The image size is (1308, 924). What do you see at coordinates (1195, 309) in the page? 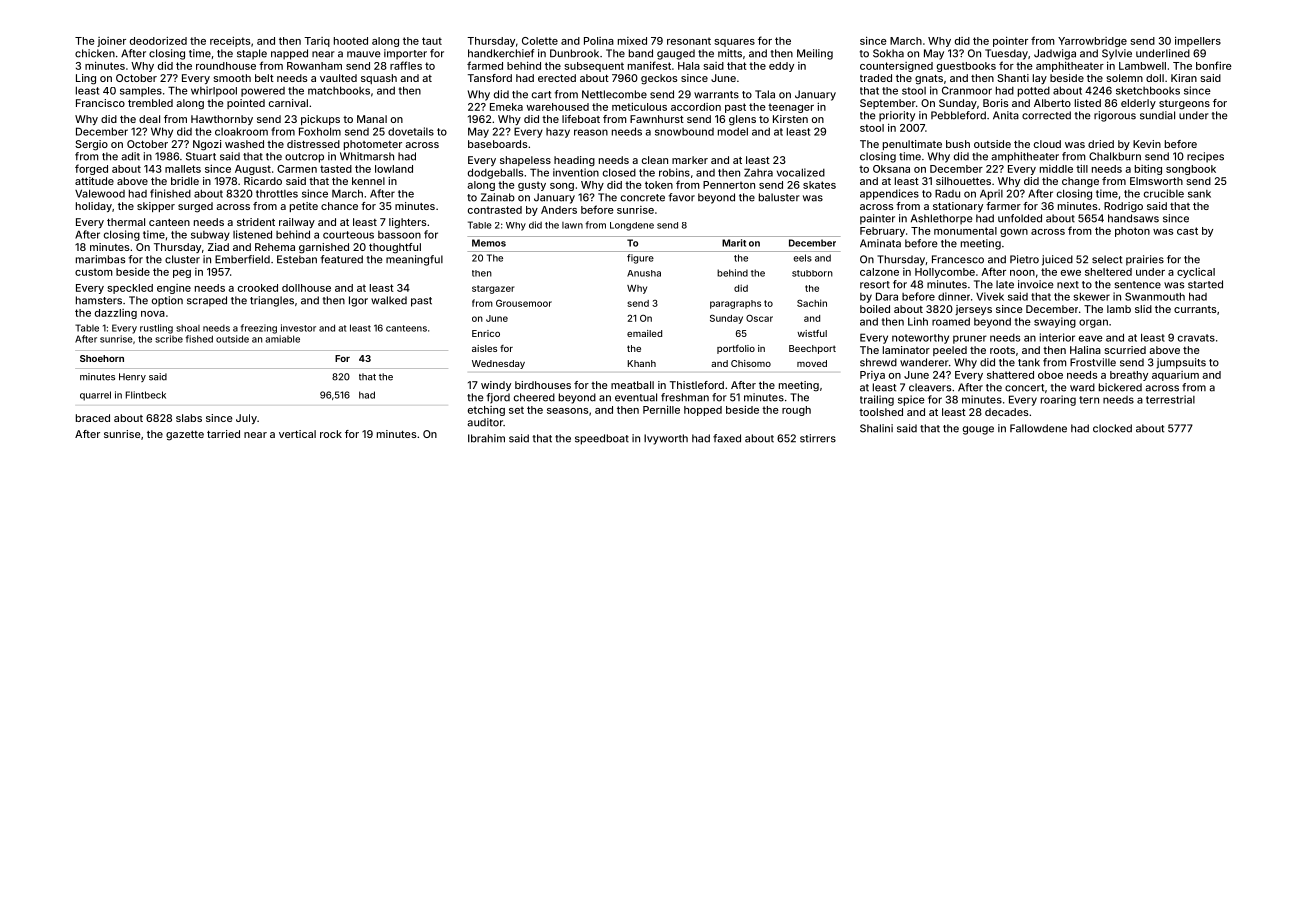
I see `currants` at bounding box center [1195, 309].
